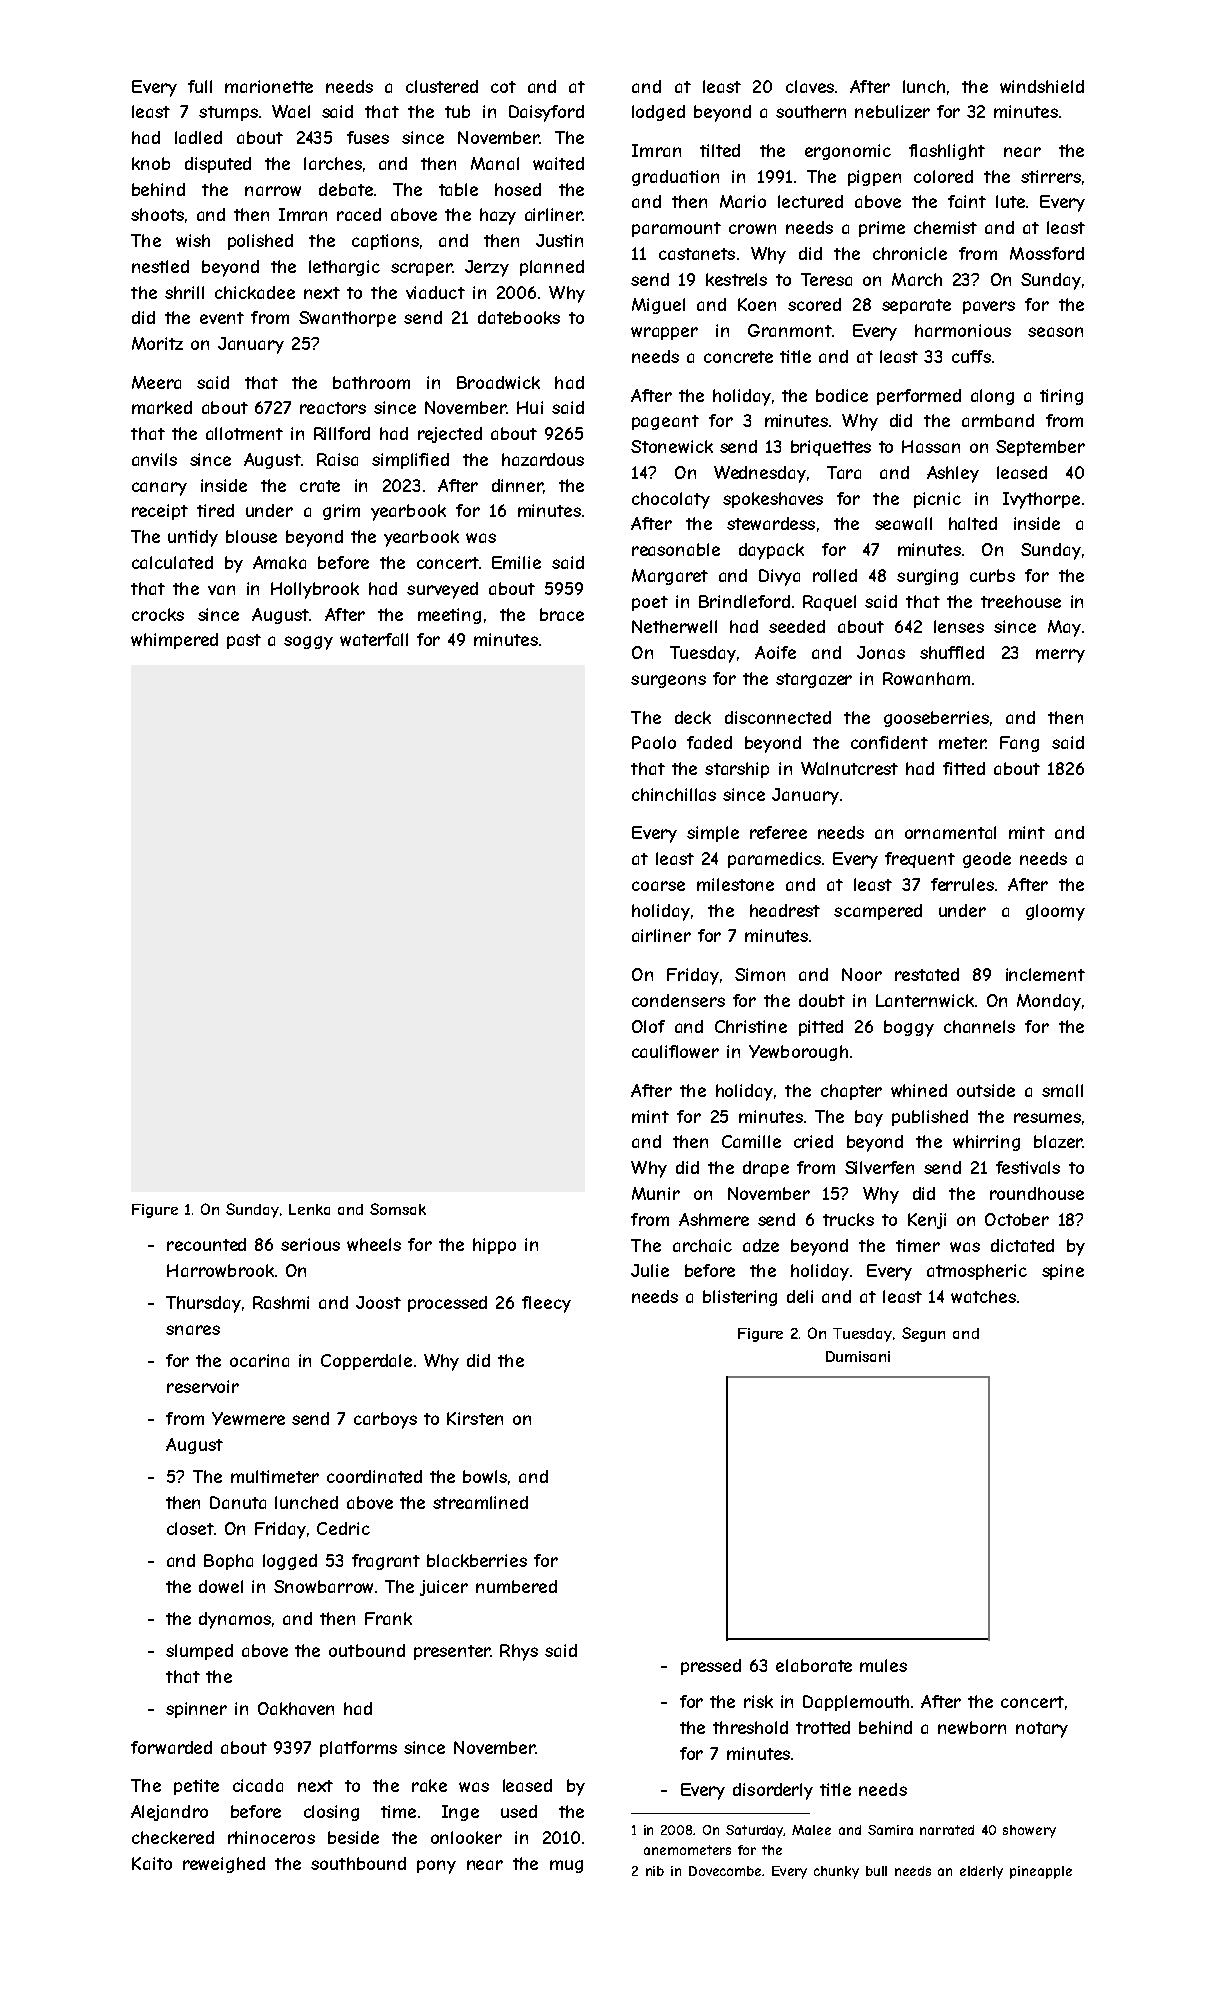 This document has height=2002, width=1216. What do you see at coordinates (658, 886) in the document?
I see `coarse` at bounding box center [658, 886].
